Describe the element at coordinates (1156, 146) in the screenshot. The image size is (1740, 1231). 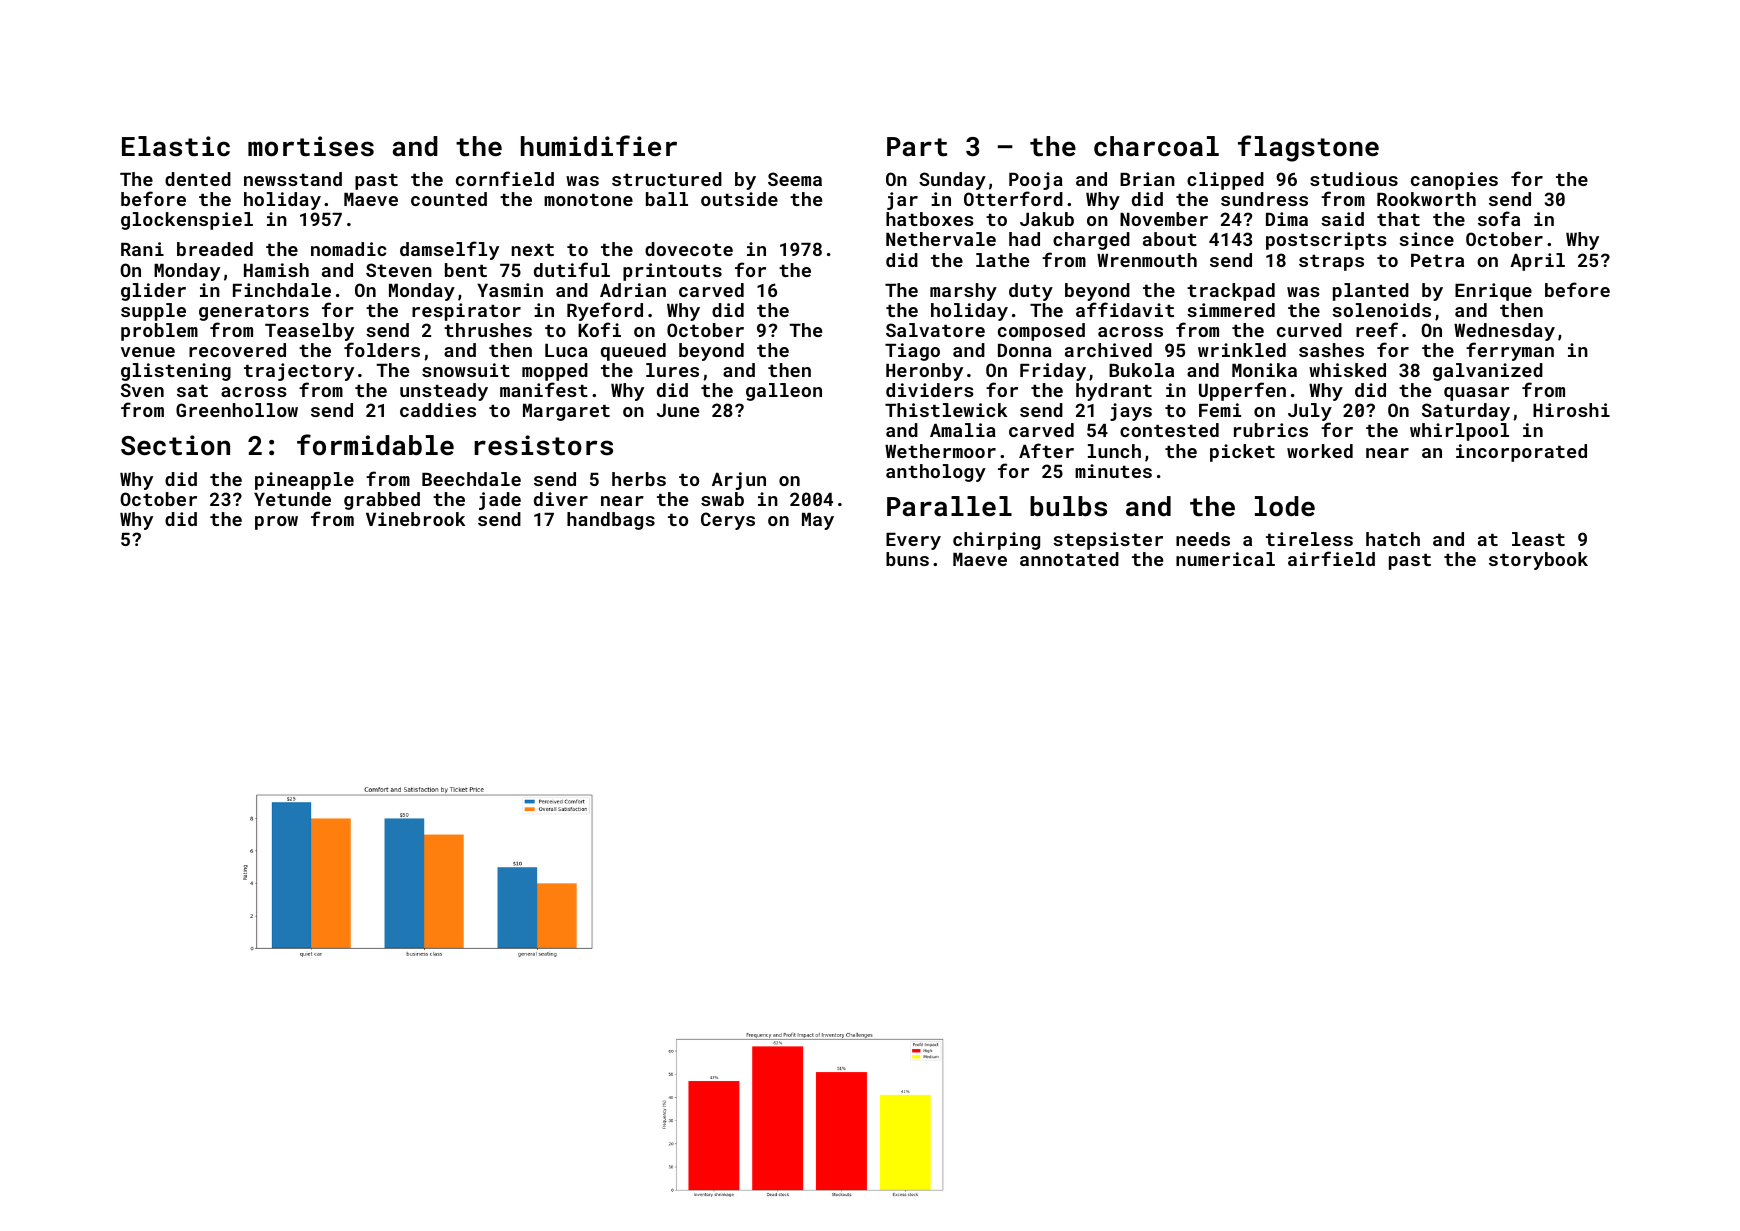
I see `charcoal` at that location.
